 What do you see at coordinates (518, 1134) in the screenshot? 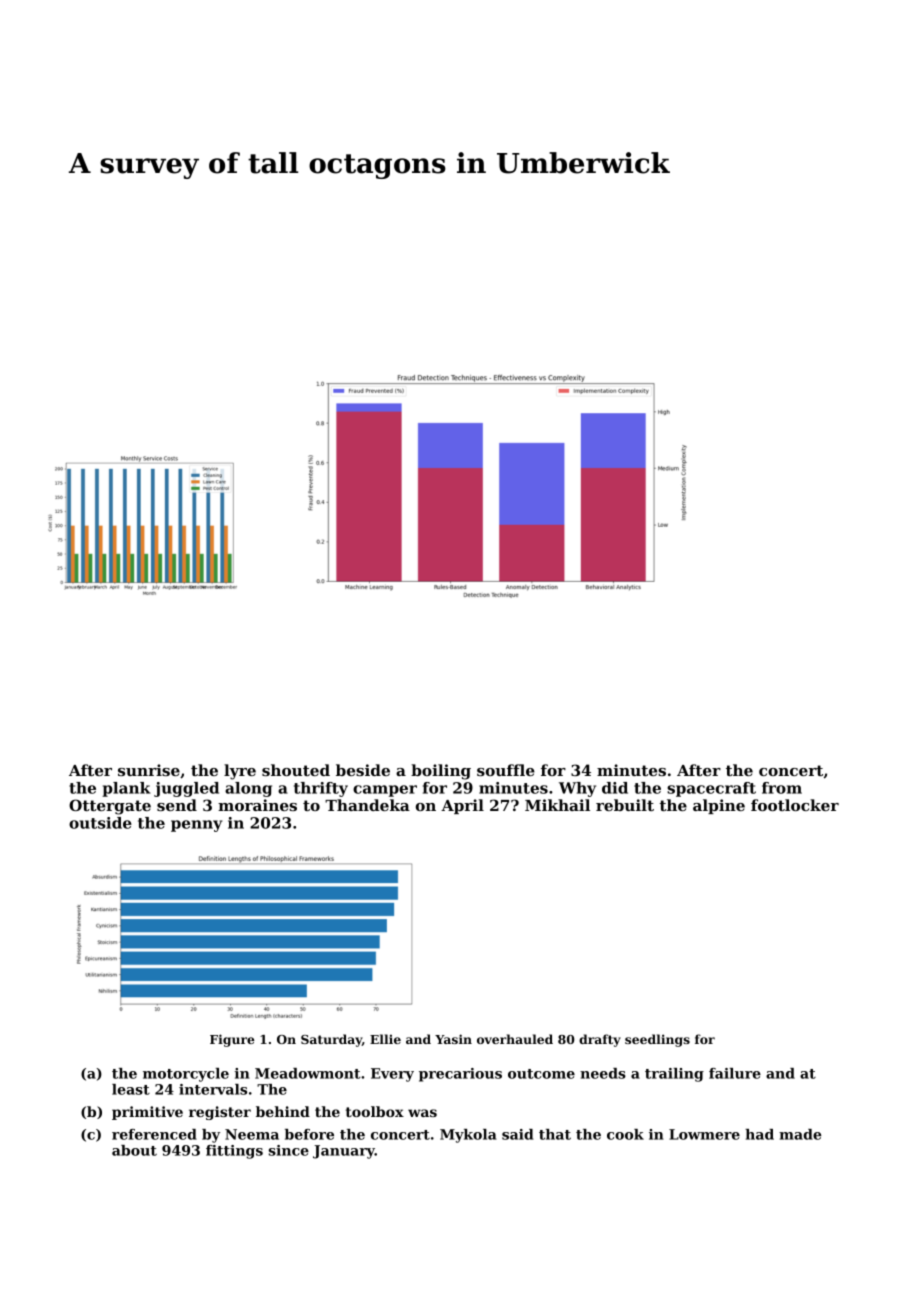
I see `said` at bounding box center [518, 1134].
